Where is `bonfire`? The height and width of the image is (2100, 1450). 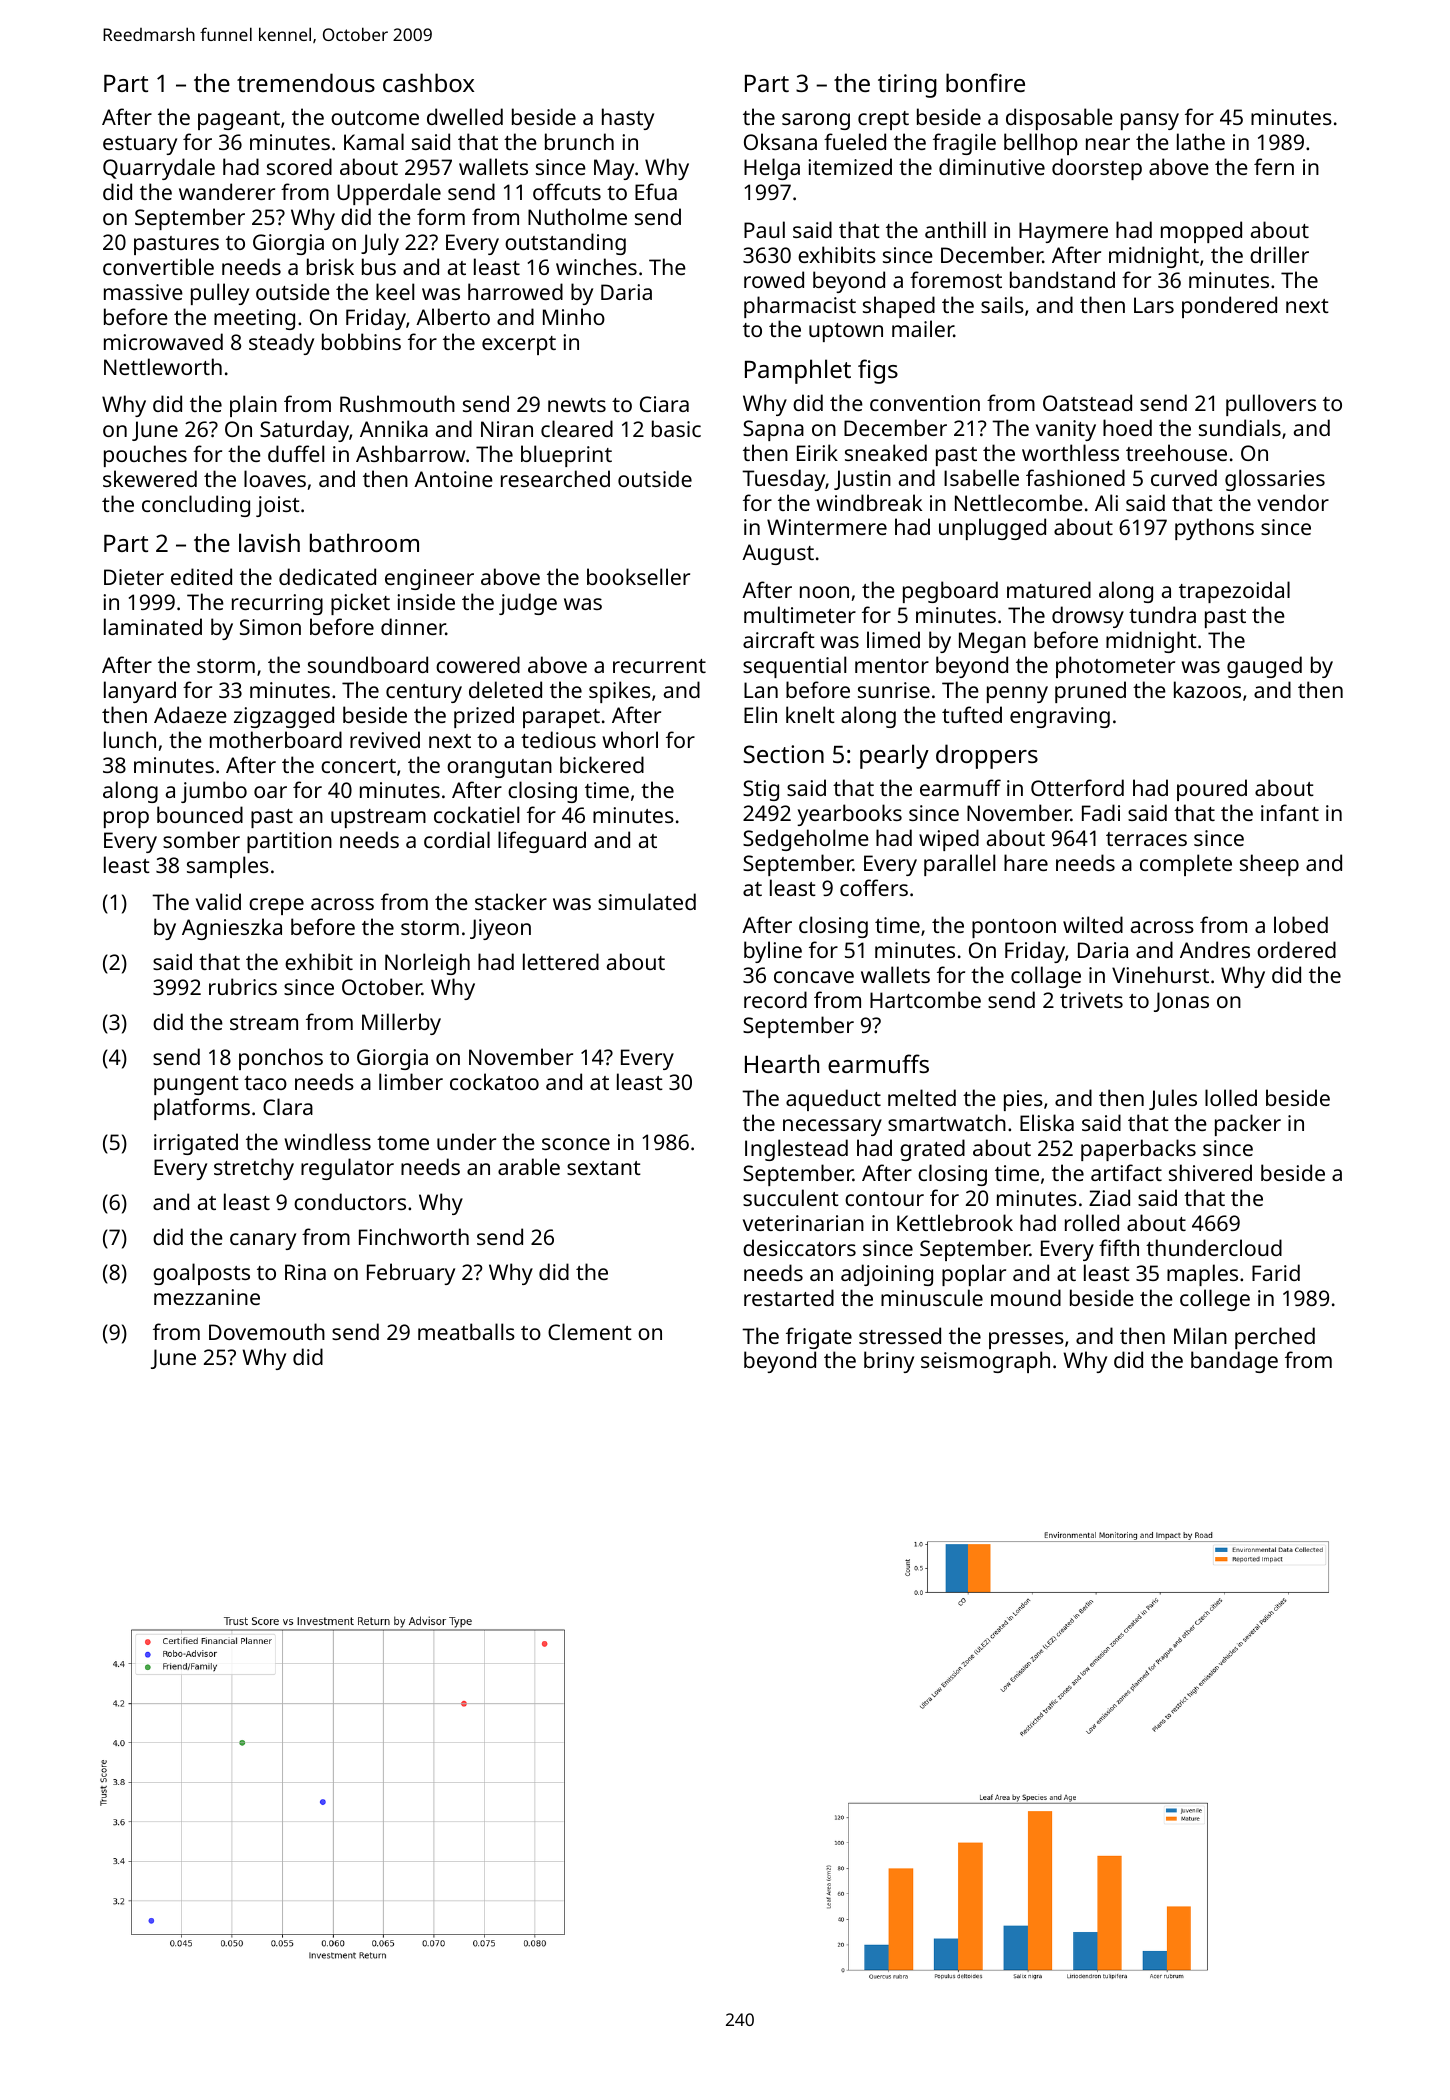
bonfire is located at coordinates (985, 82).
